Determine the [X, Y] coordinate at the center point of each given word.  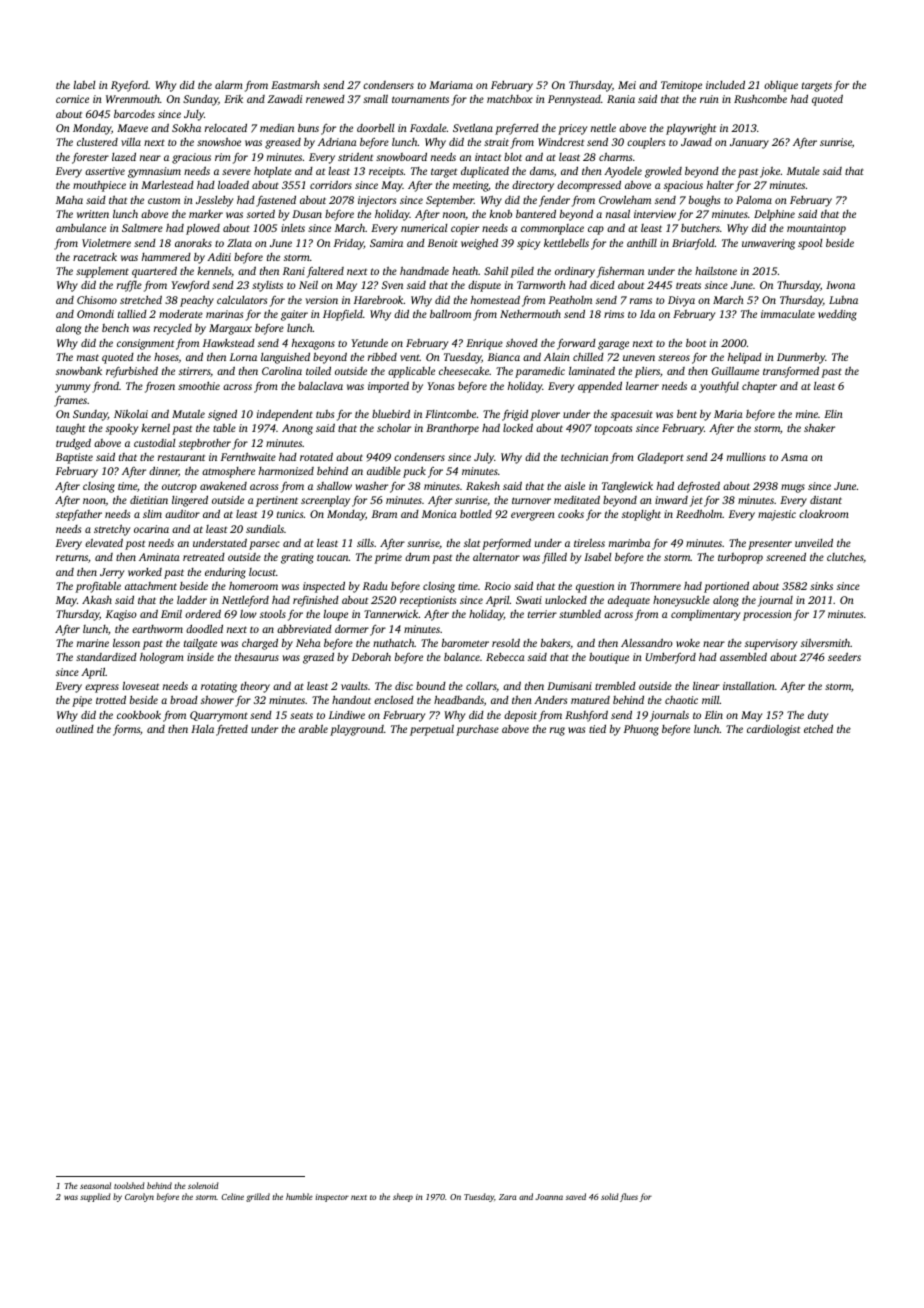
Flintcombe [450, 414]
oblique [781, 86]
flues [629, 1197]
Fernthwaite [248, 457]
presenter [770, 545]
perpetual [432, 730]
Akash [97, 600]
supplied [95, 1197]
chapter [759, 387]
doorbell [376, 127]
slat [472, 543]
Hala [202, 729]
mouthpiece [99, 186]
